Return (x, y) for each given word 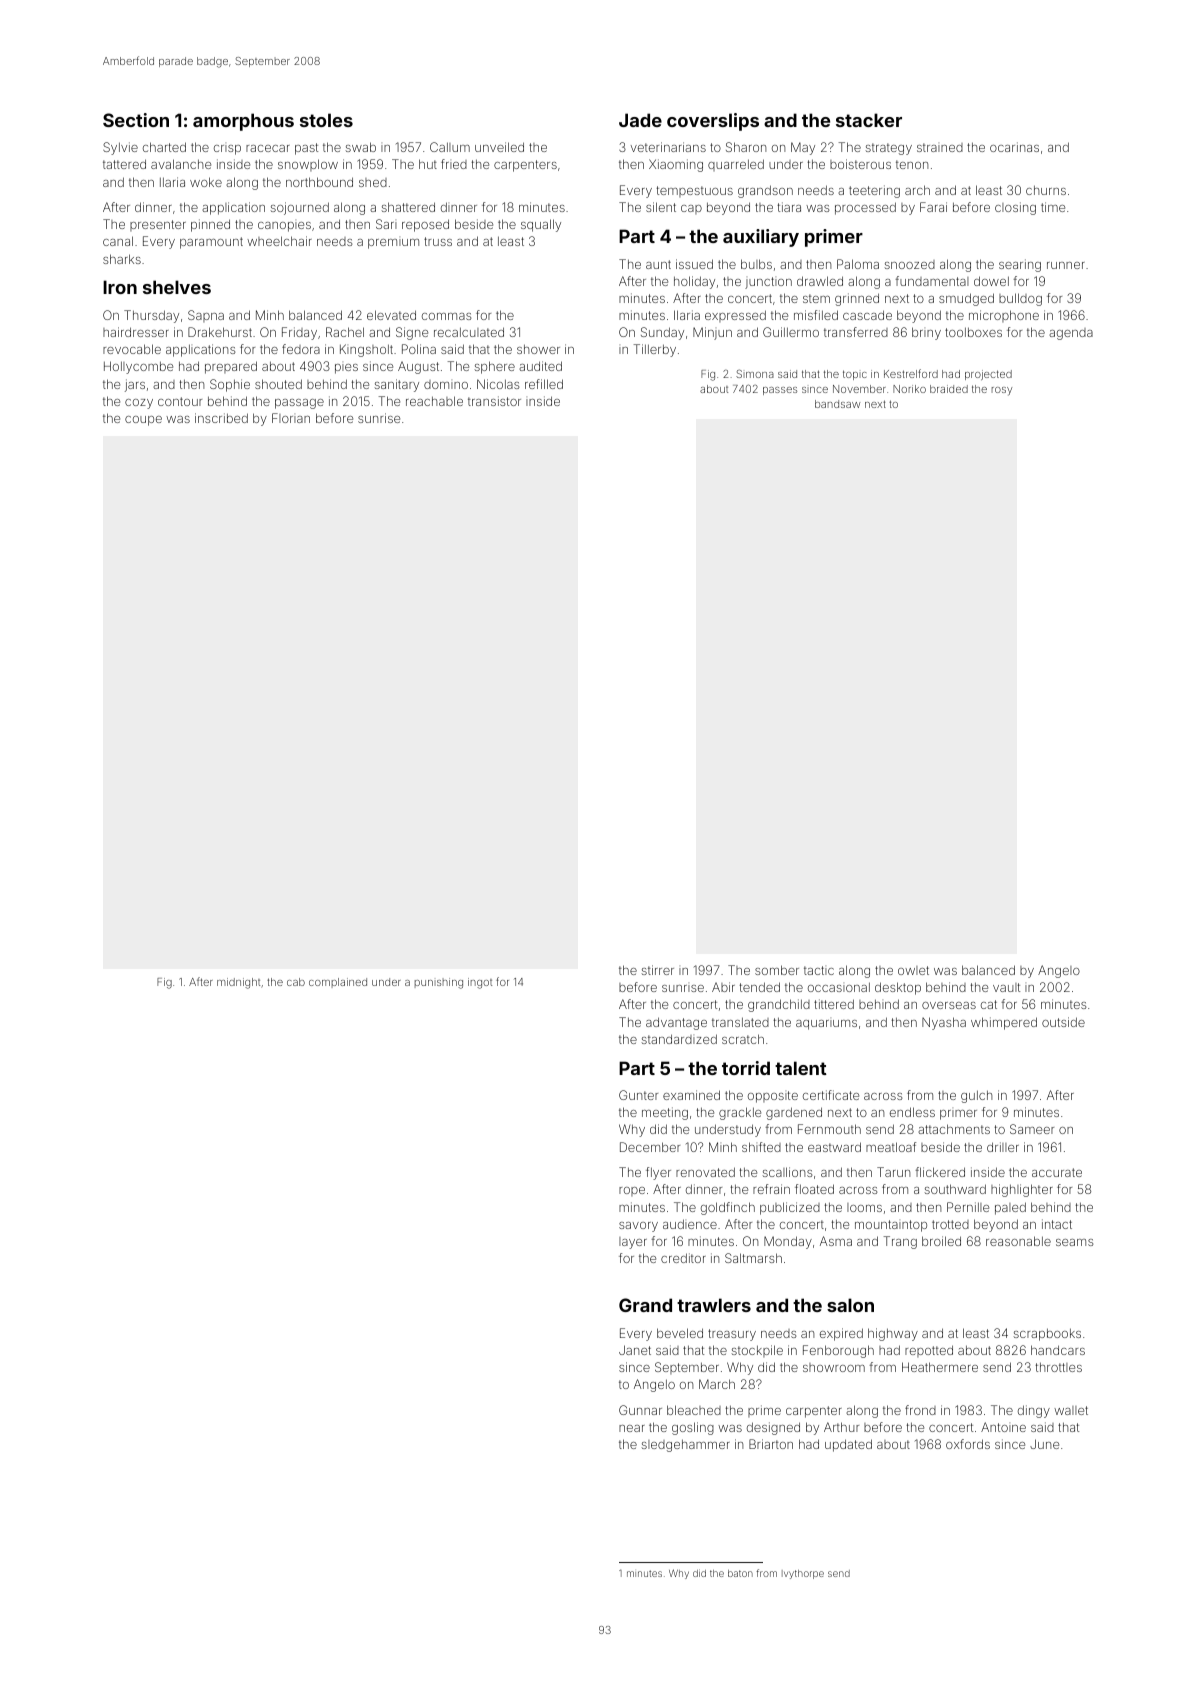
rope (632, 1191)
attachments (954, 1129)
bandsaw (837, 404)
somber (777, 970)
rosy (1002, 391)
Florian (291, 418)
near (632, 1428)
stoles (326, 120)
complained (338, 983)
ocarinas (1014, 147)
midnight (238, 983)
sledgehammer (686, 1445)
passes (780, 391)
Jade (640, 120)
